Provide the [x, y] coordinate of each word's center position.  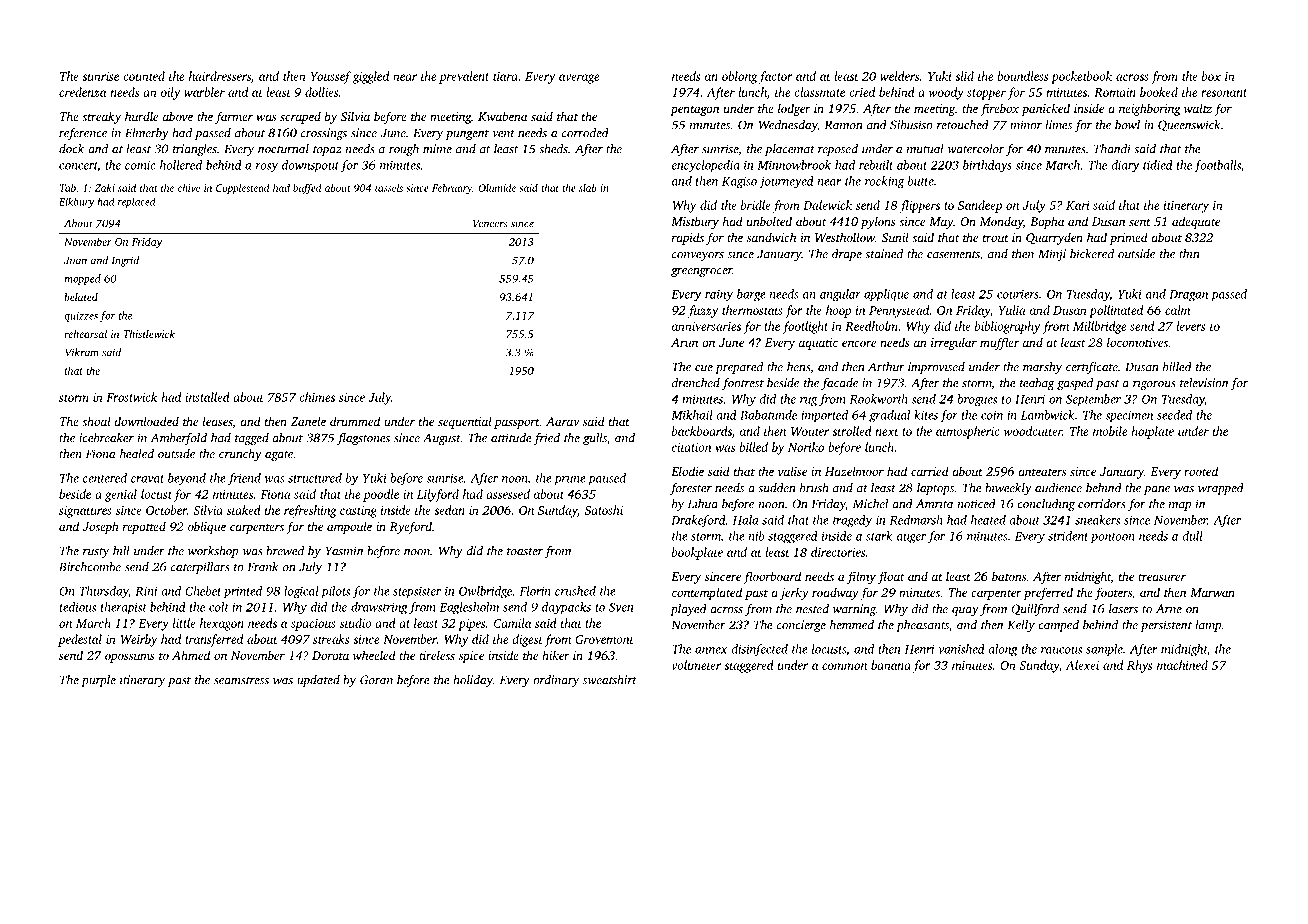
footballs [1217, 166]
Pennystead [899, 311]
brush [814, 488]
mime [437, 149]
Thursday [103, 592]
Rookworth [879, 399]
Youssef [331, 77]
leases [218, 421]
